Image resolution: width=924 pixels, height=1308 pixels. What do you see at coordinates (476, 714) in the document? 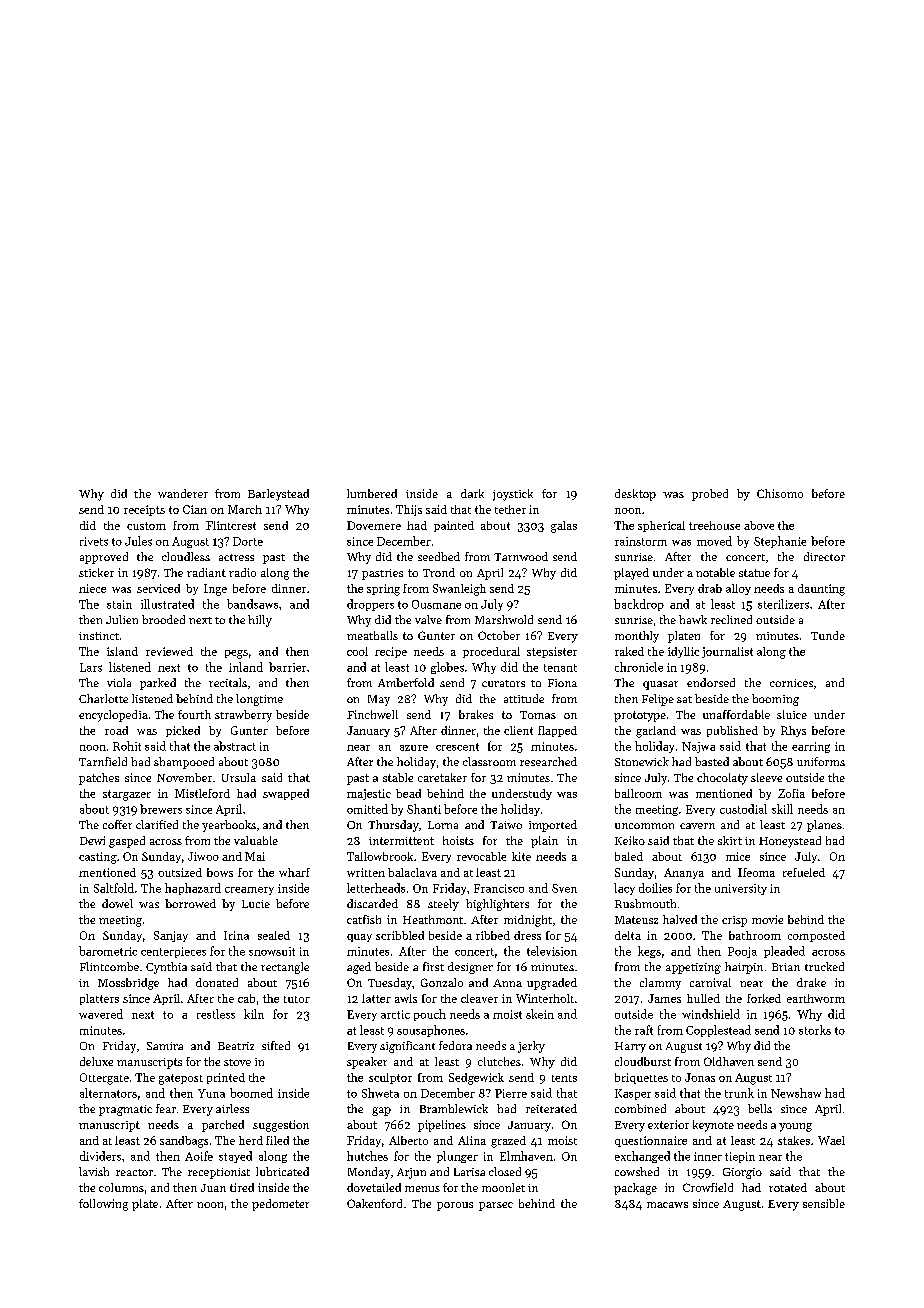
I see `brakes` at bounding box center [476, 714].
